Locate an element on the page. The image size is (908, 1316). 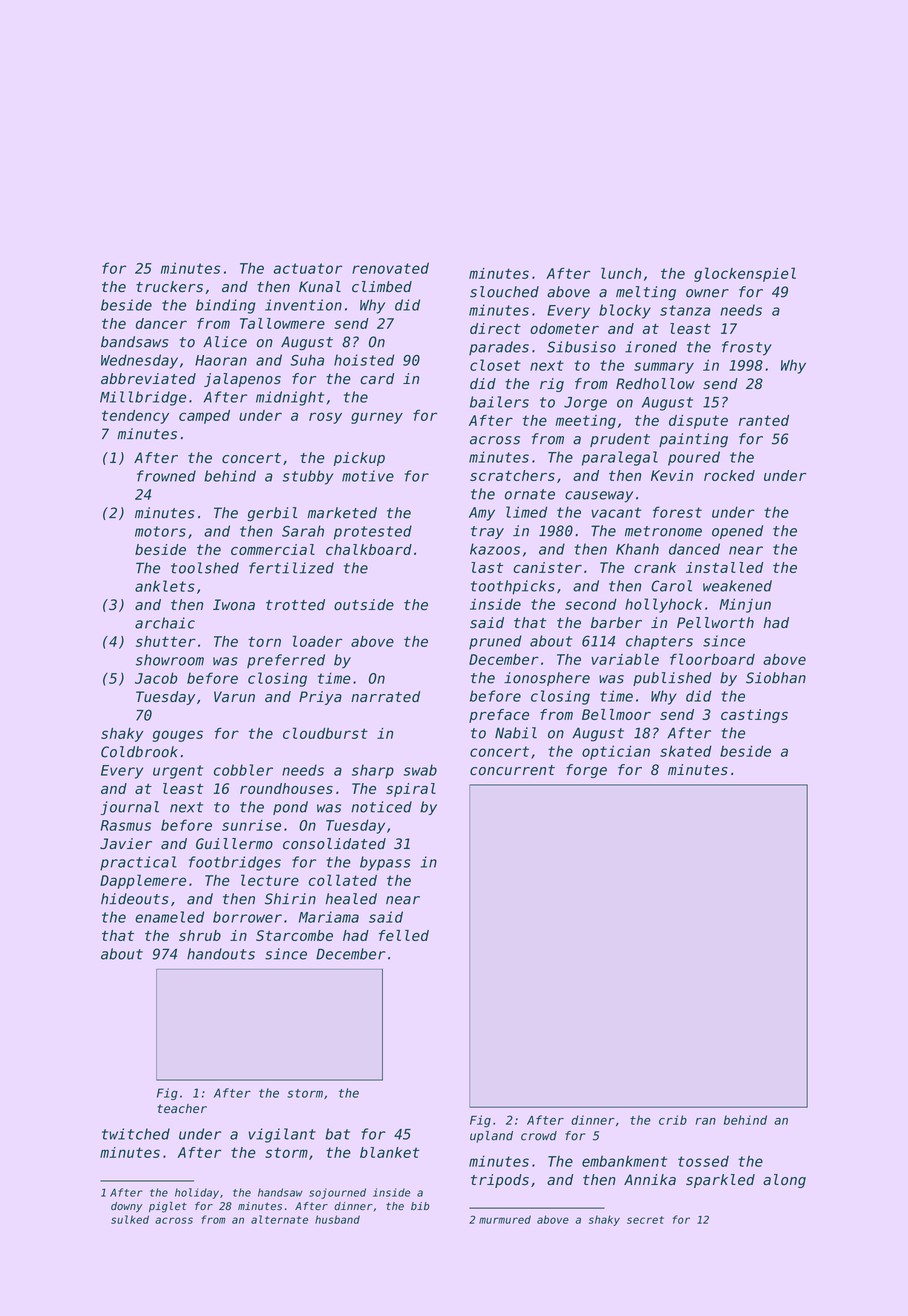
tendency is located at coordinates (135, 417).
